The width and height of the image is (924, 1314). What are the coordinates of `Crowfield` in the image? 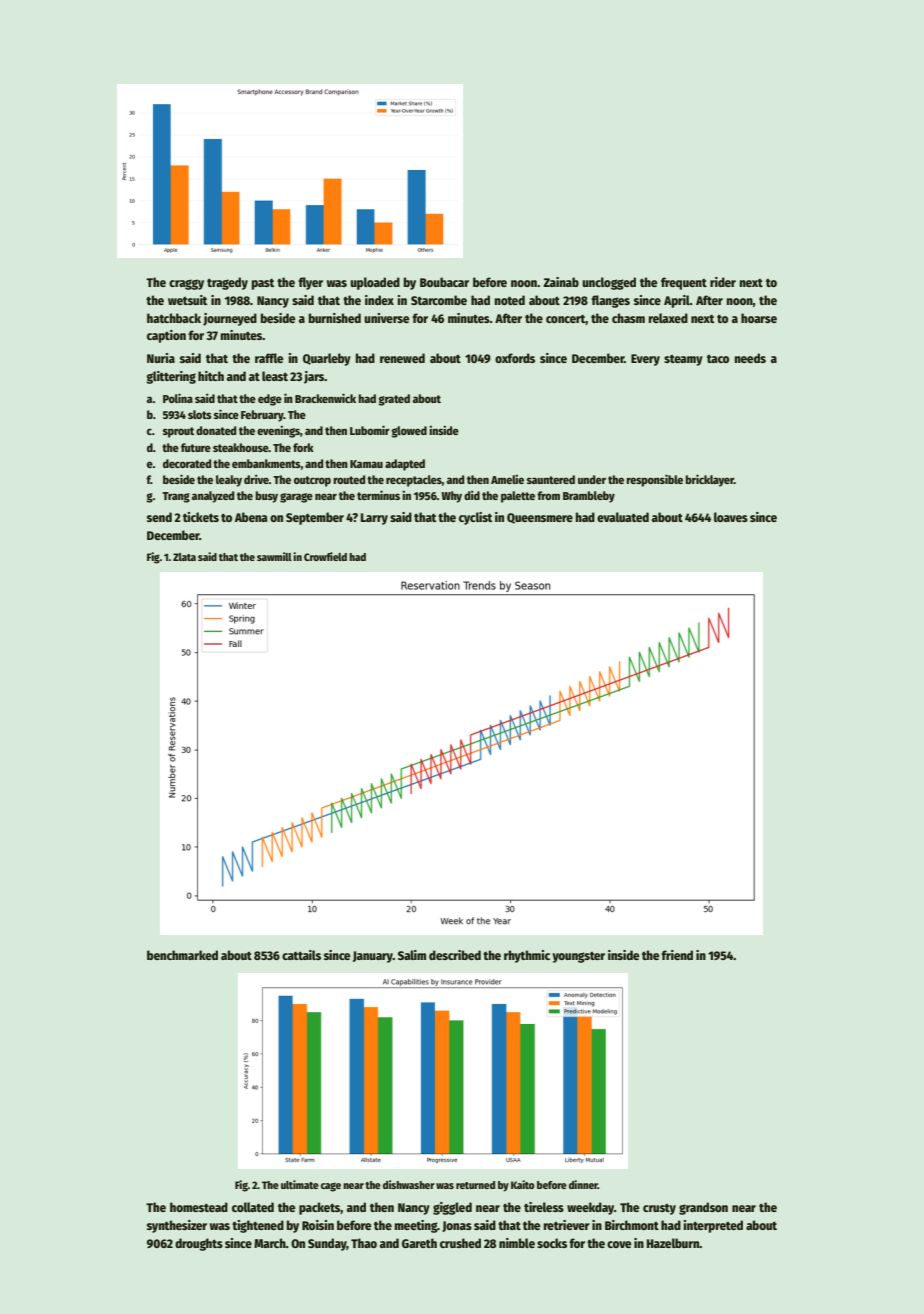 It's located at (325, 556).
